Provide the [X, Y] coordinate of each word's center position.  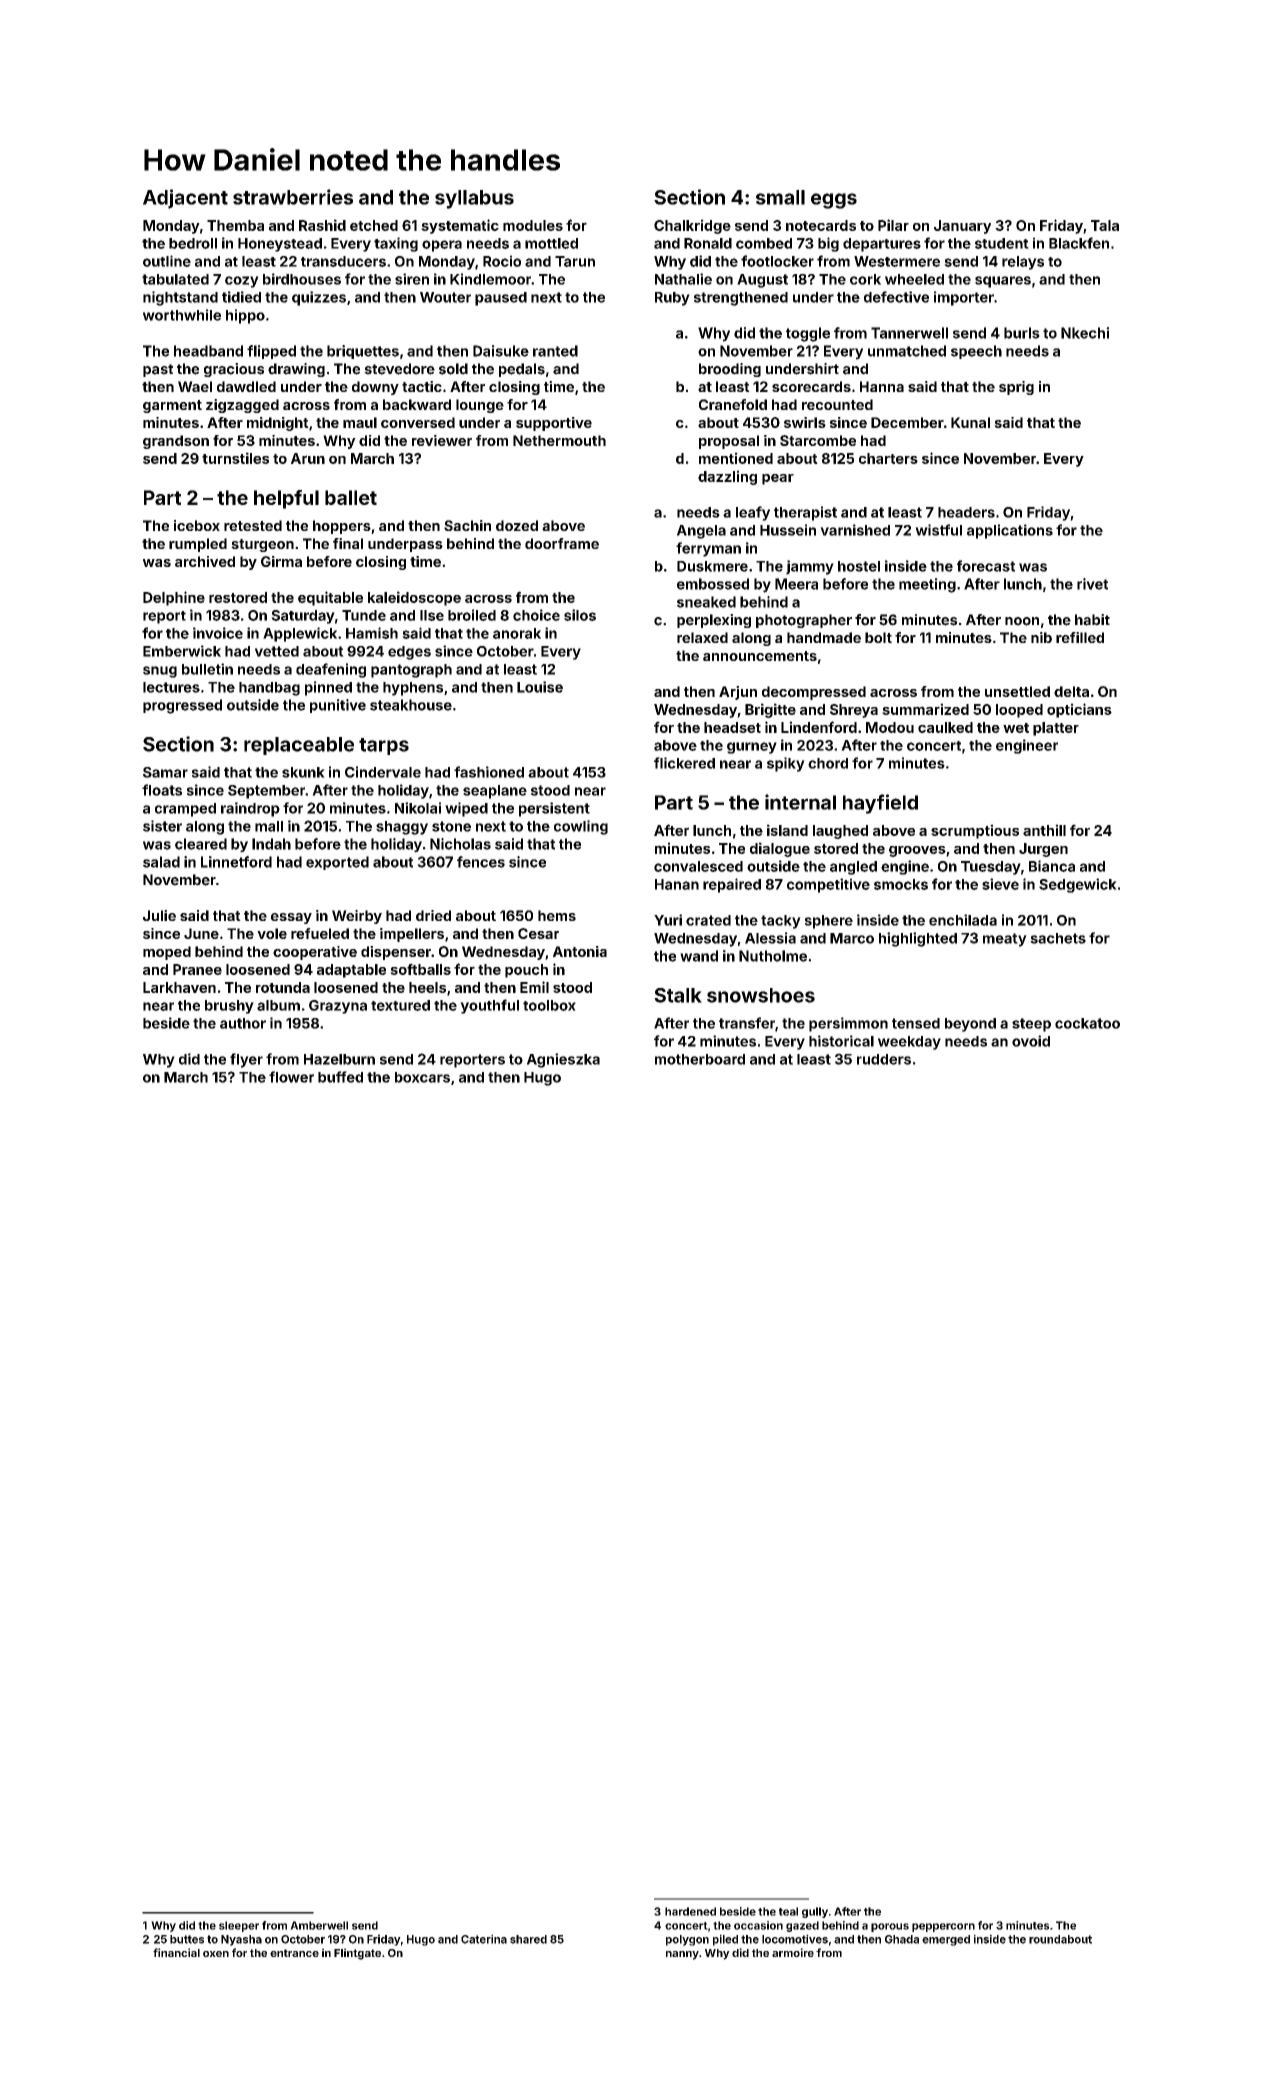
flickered [684, 763]
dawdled [246, 386]
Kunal [970, 422]
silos [580, 615]
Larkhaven [179, 987]
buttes [187, 1939]
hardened [690, 1911]
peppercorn [943, 1927]
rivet [1092, 584]
